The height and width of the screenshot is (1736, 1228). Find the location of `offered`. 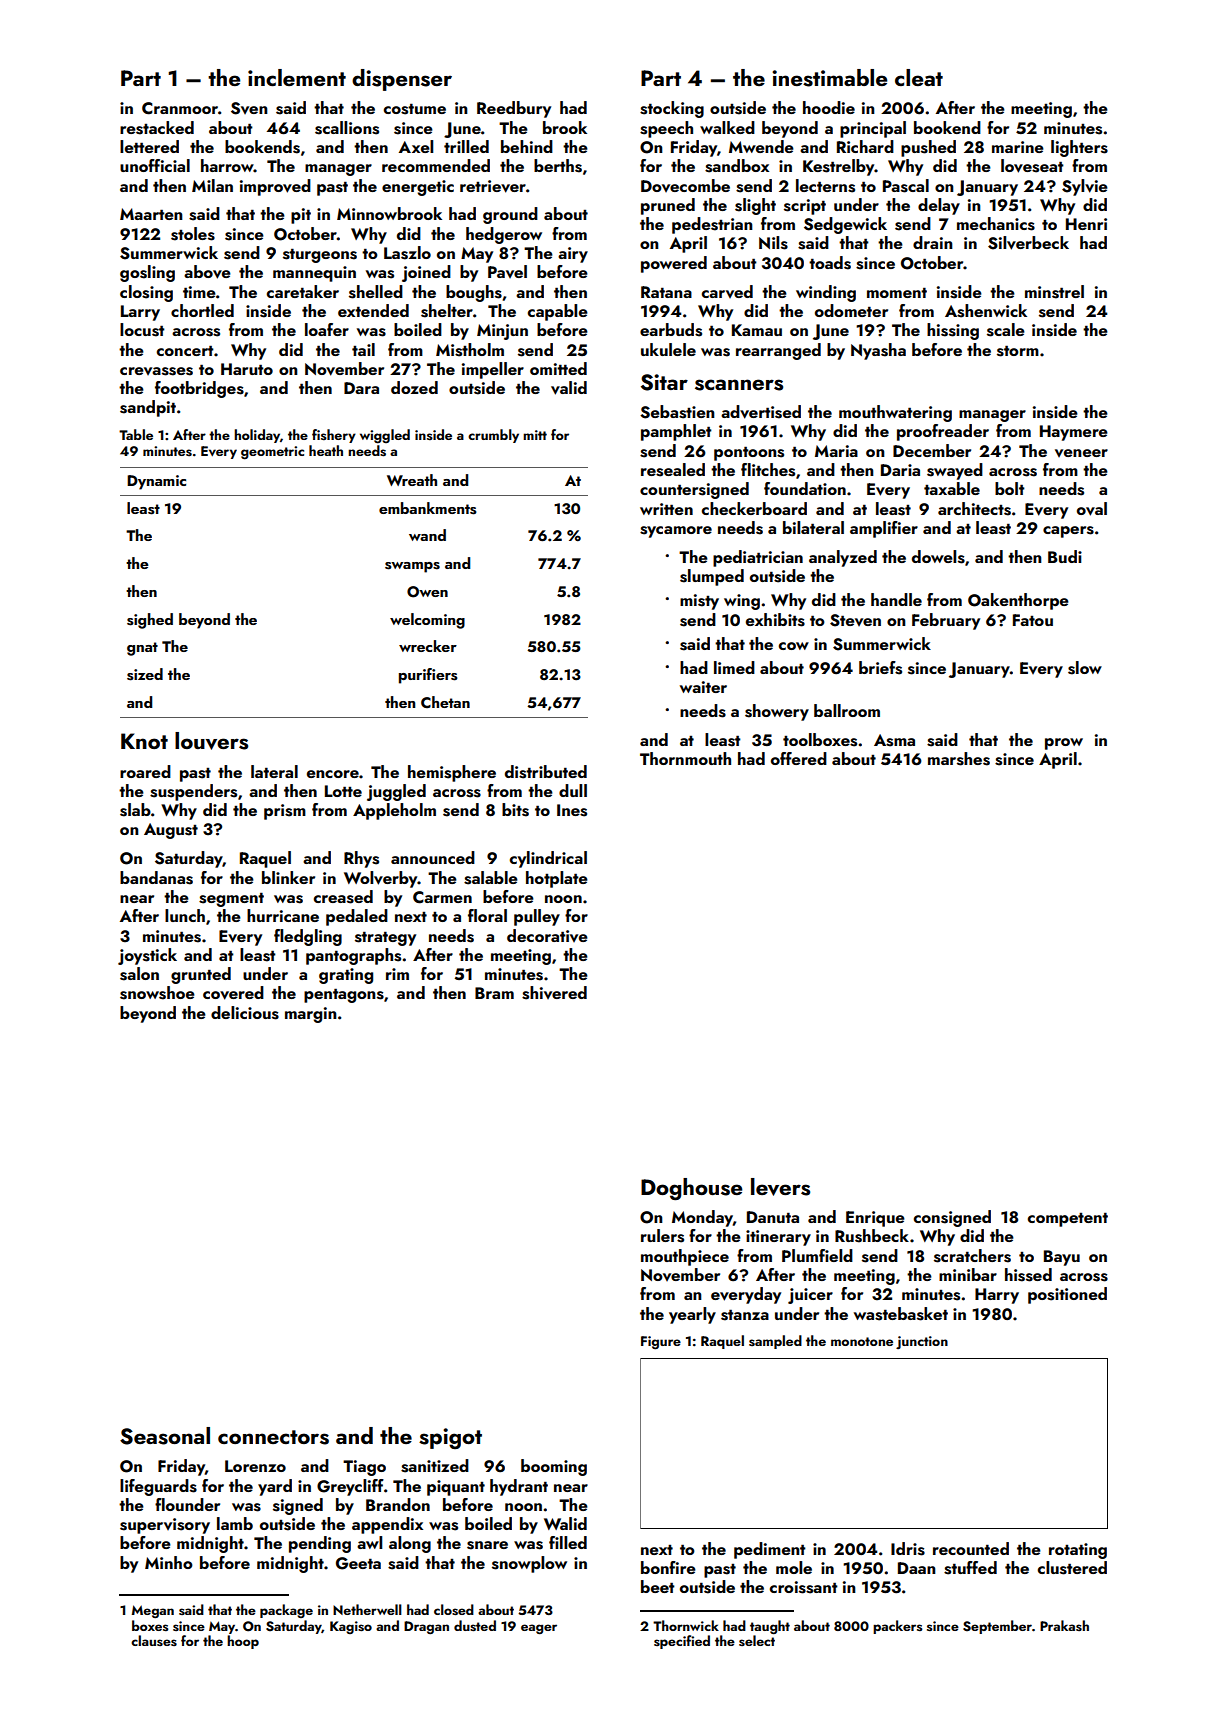

offered is located at coordinates (799, 758).
